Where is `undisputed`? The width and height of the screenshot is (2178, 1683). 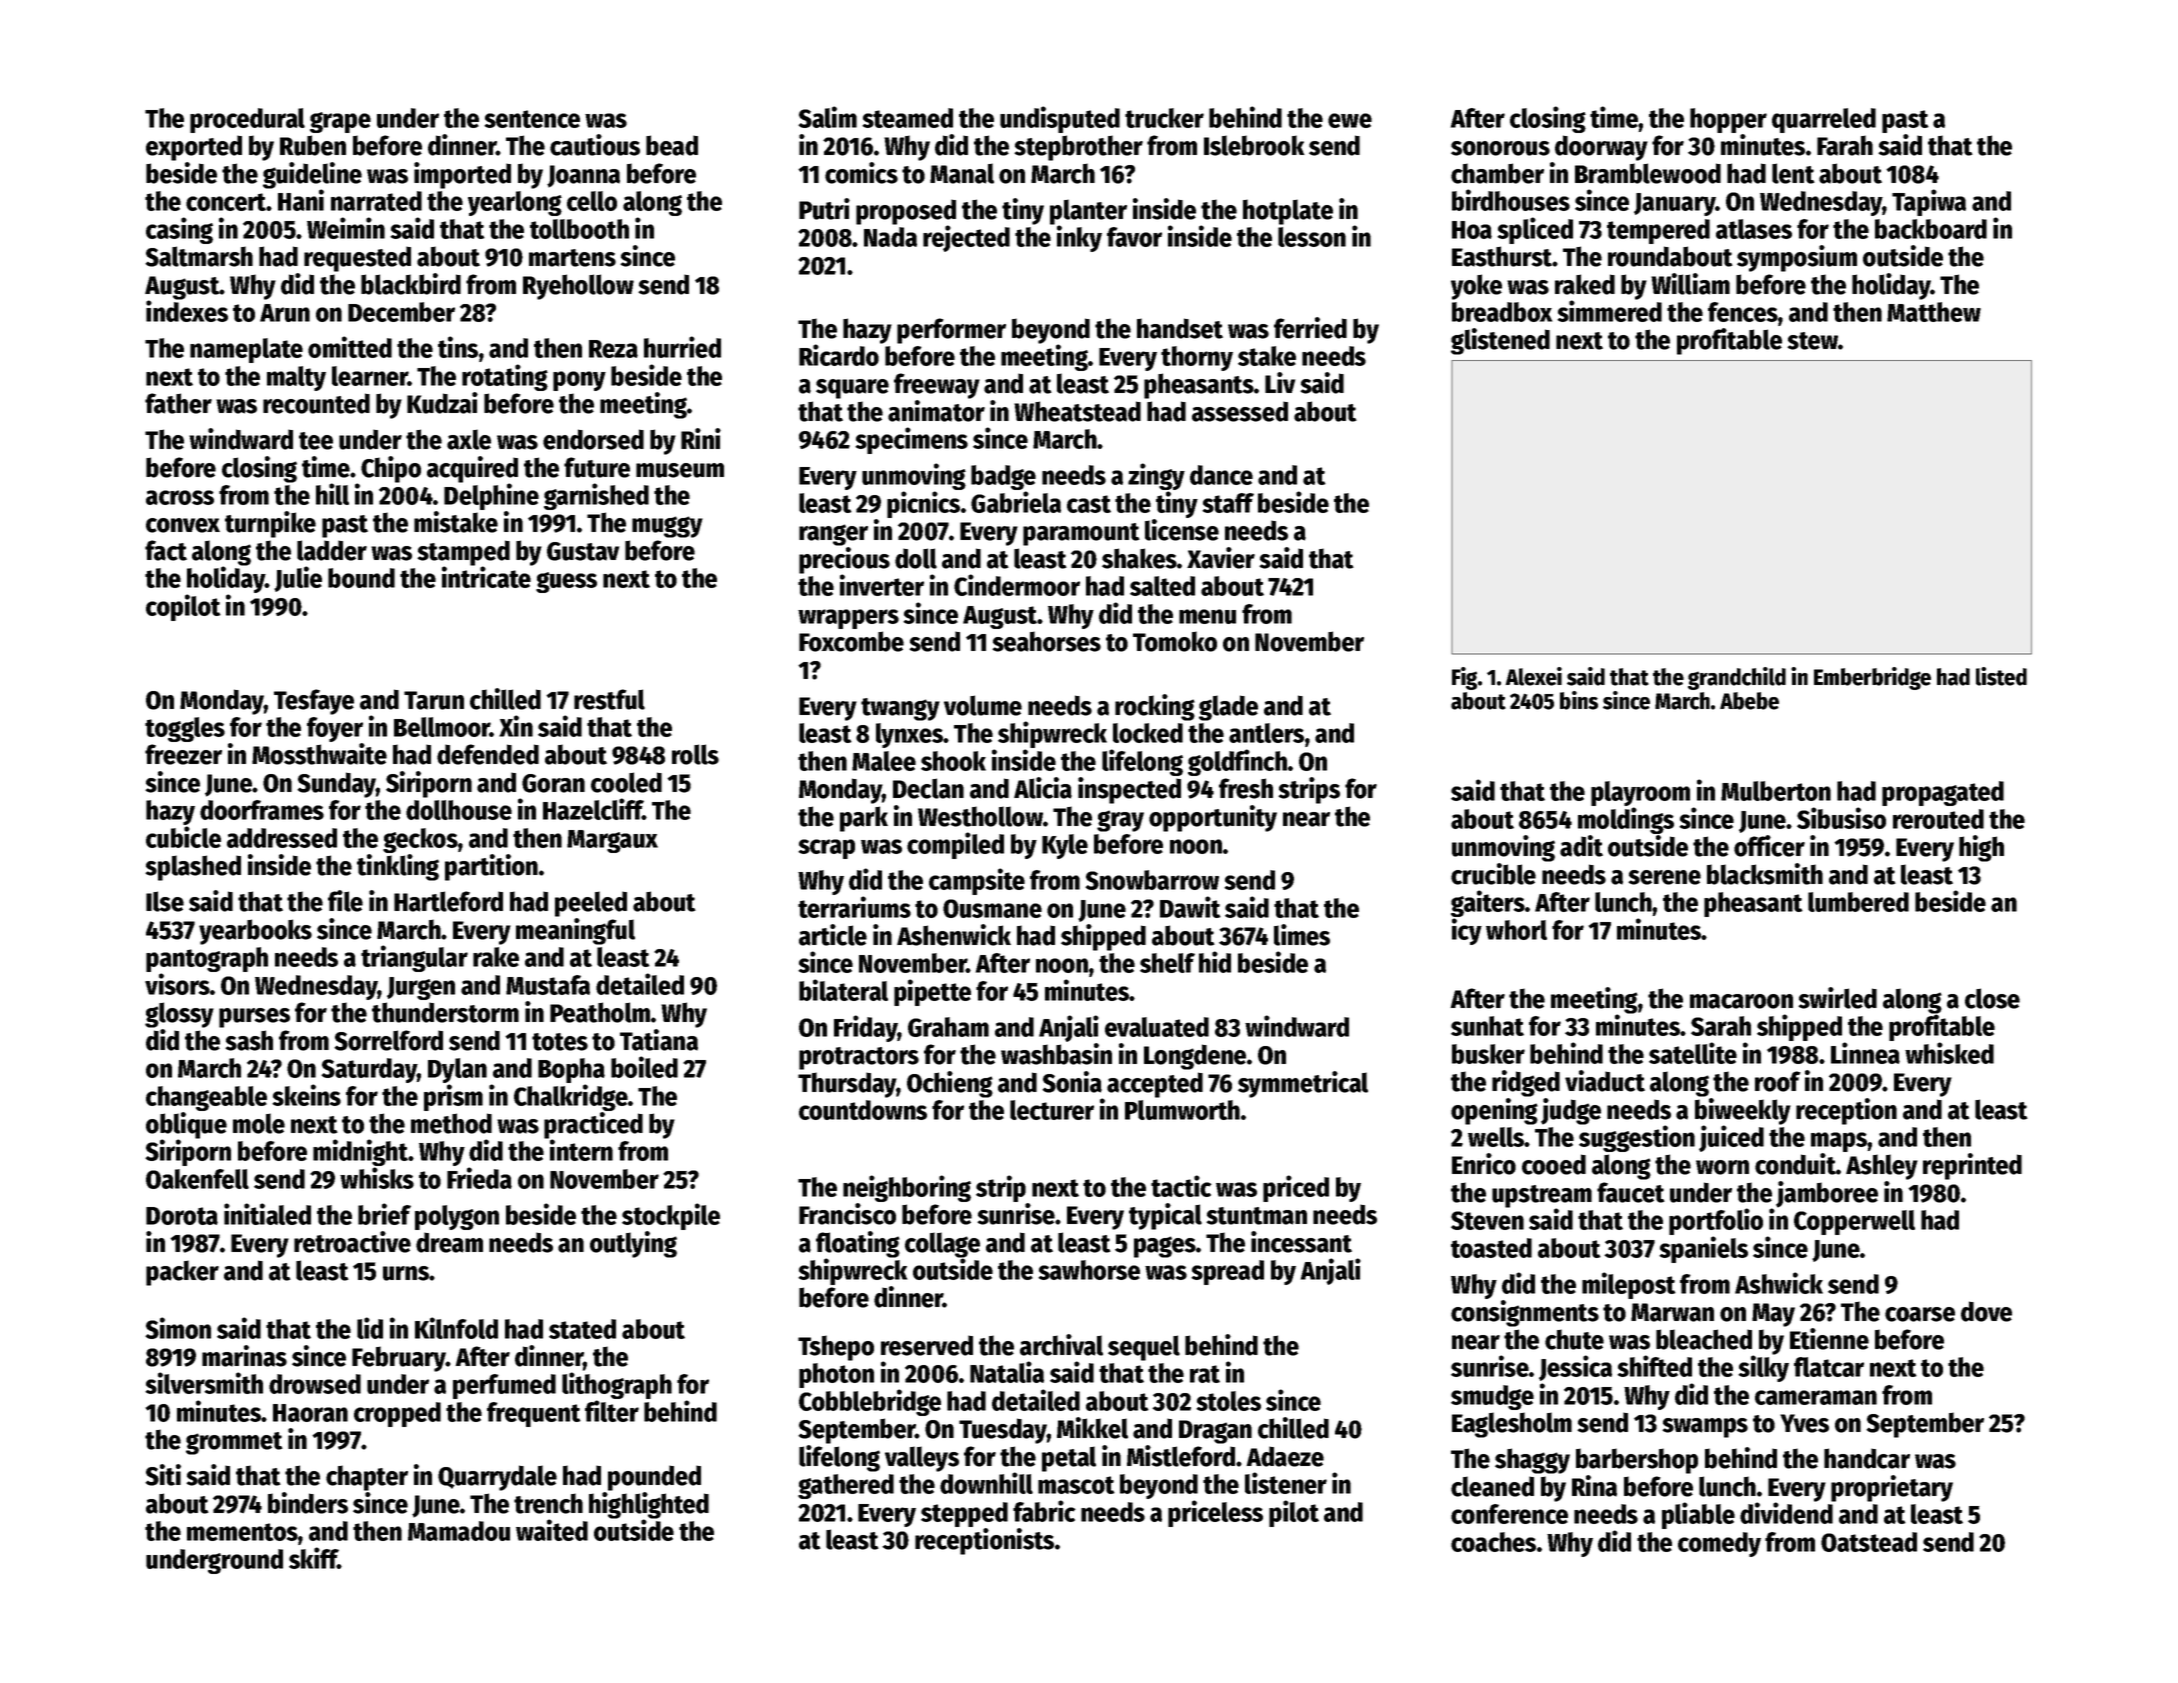 undisputed is located at coordinates (1060, 119).
